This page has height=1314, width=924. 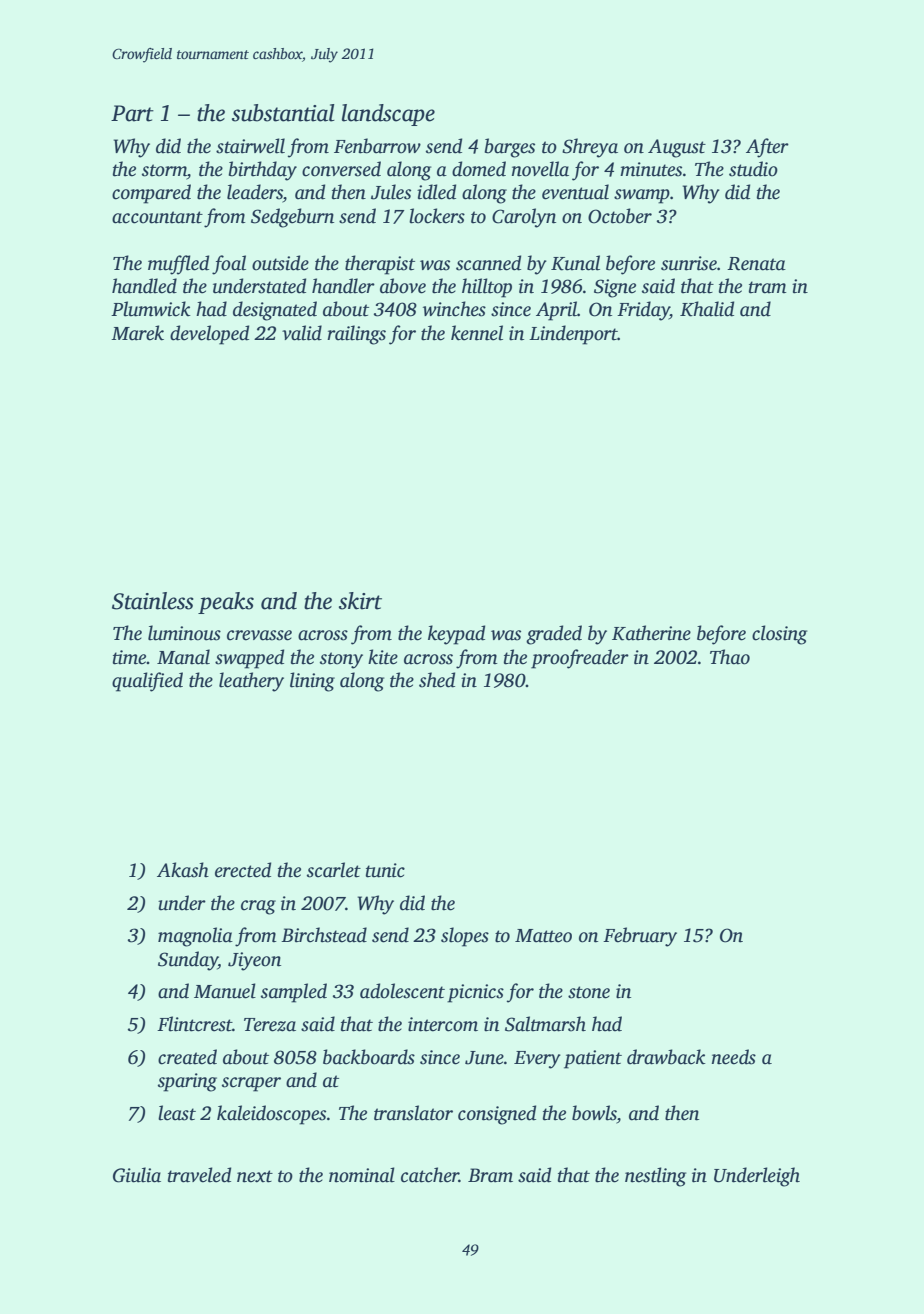 I want to click on substantial, so click(x=283, y=113).
